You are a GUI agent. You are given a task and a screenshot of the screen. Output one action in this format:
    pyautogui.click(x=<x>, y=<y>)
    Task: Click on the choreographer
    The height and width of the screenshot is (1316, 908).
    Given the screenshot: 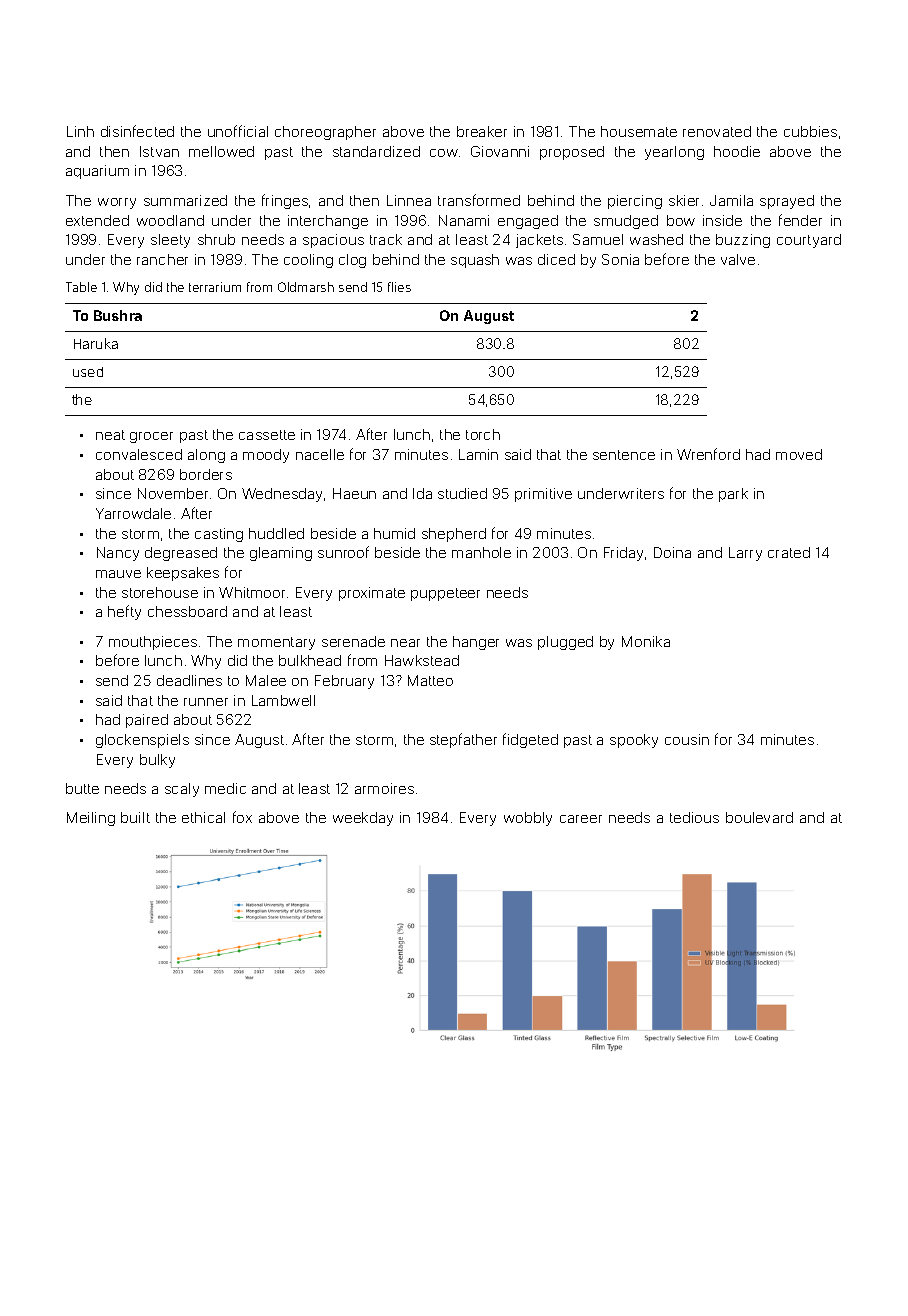 What is the action you would take?
    pyautogui.click(x=325, y=133)
